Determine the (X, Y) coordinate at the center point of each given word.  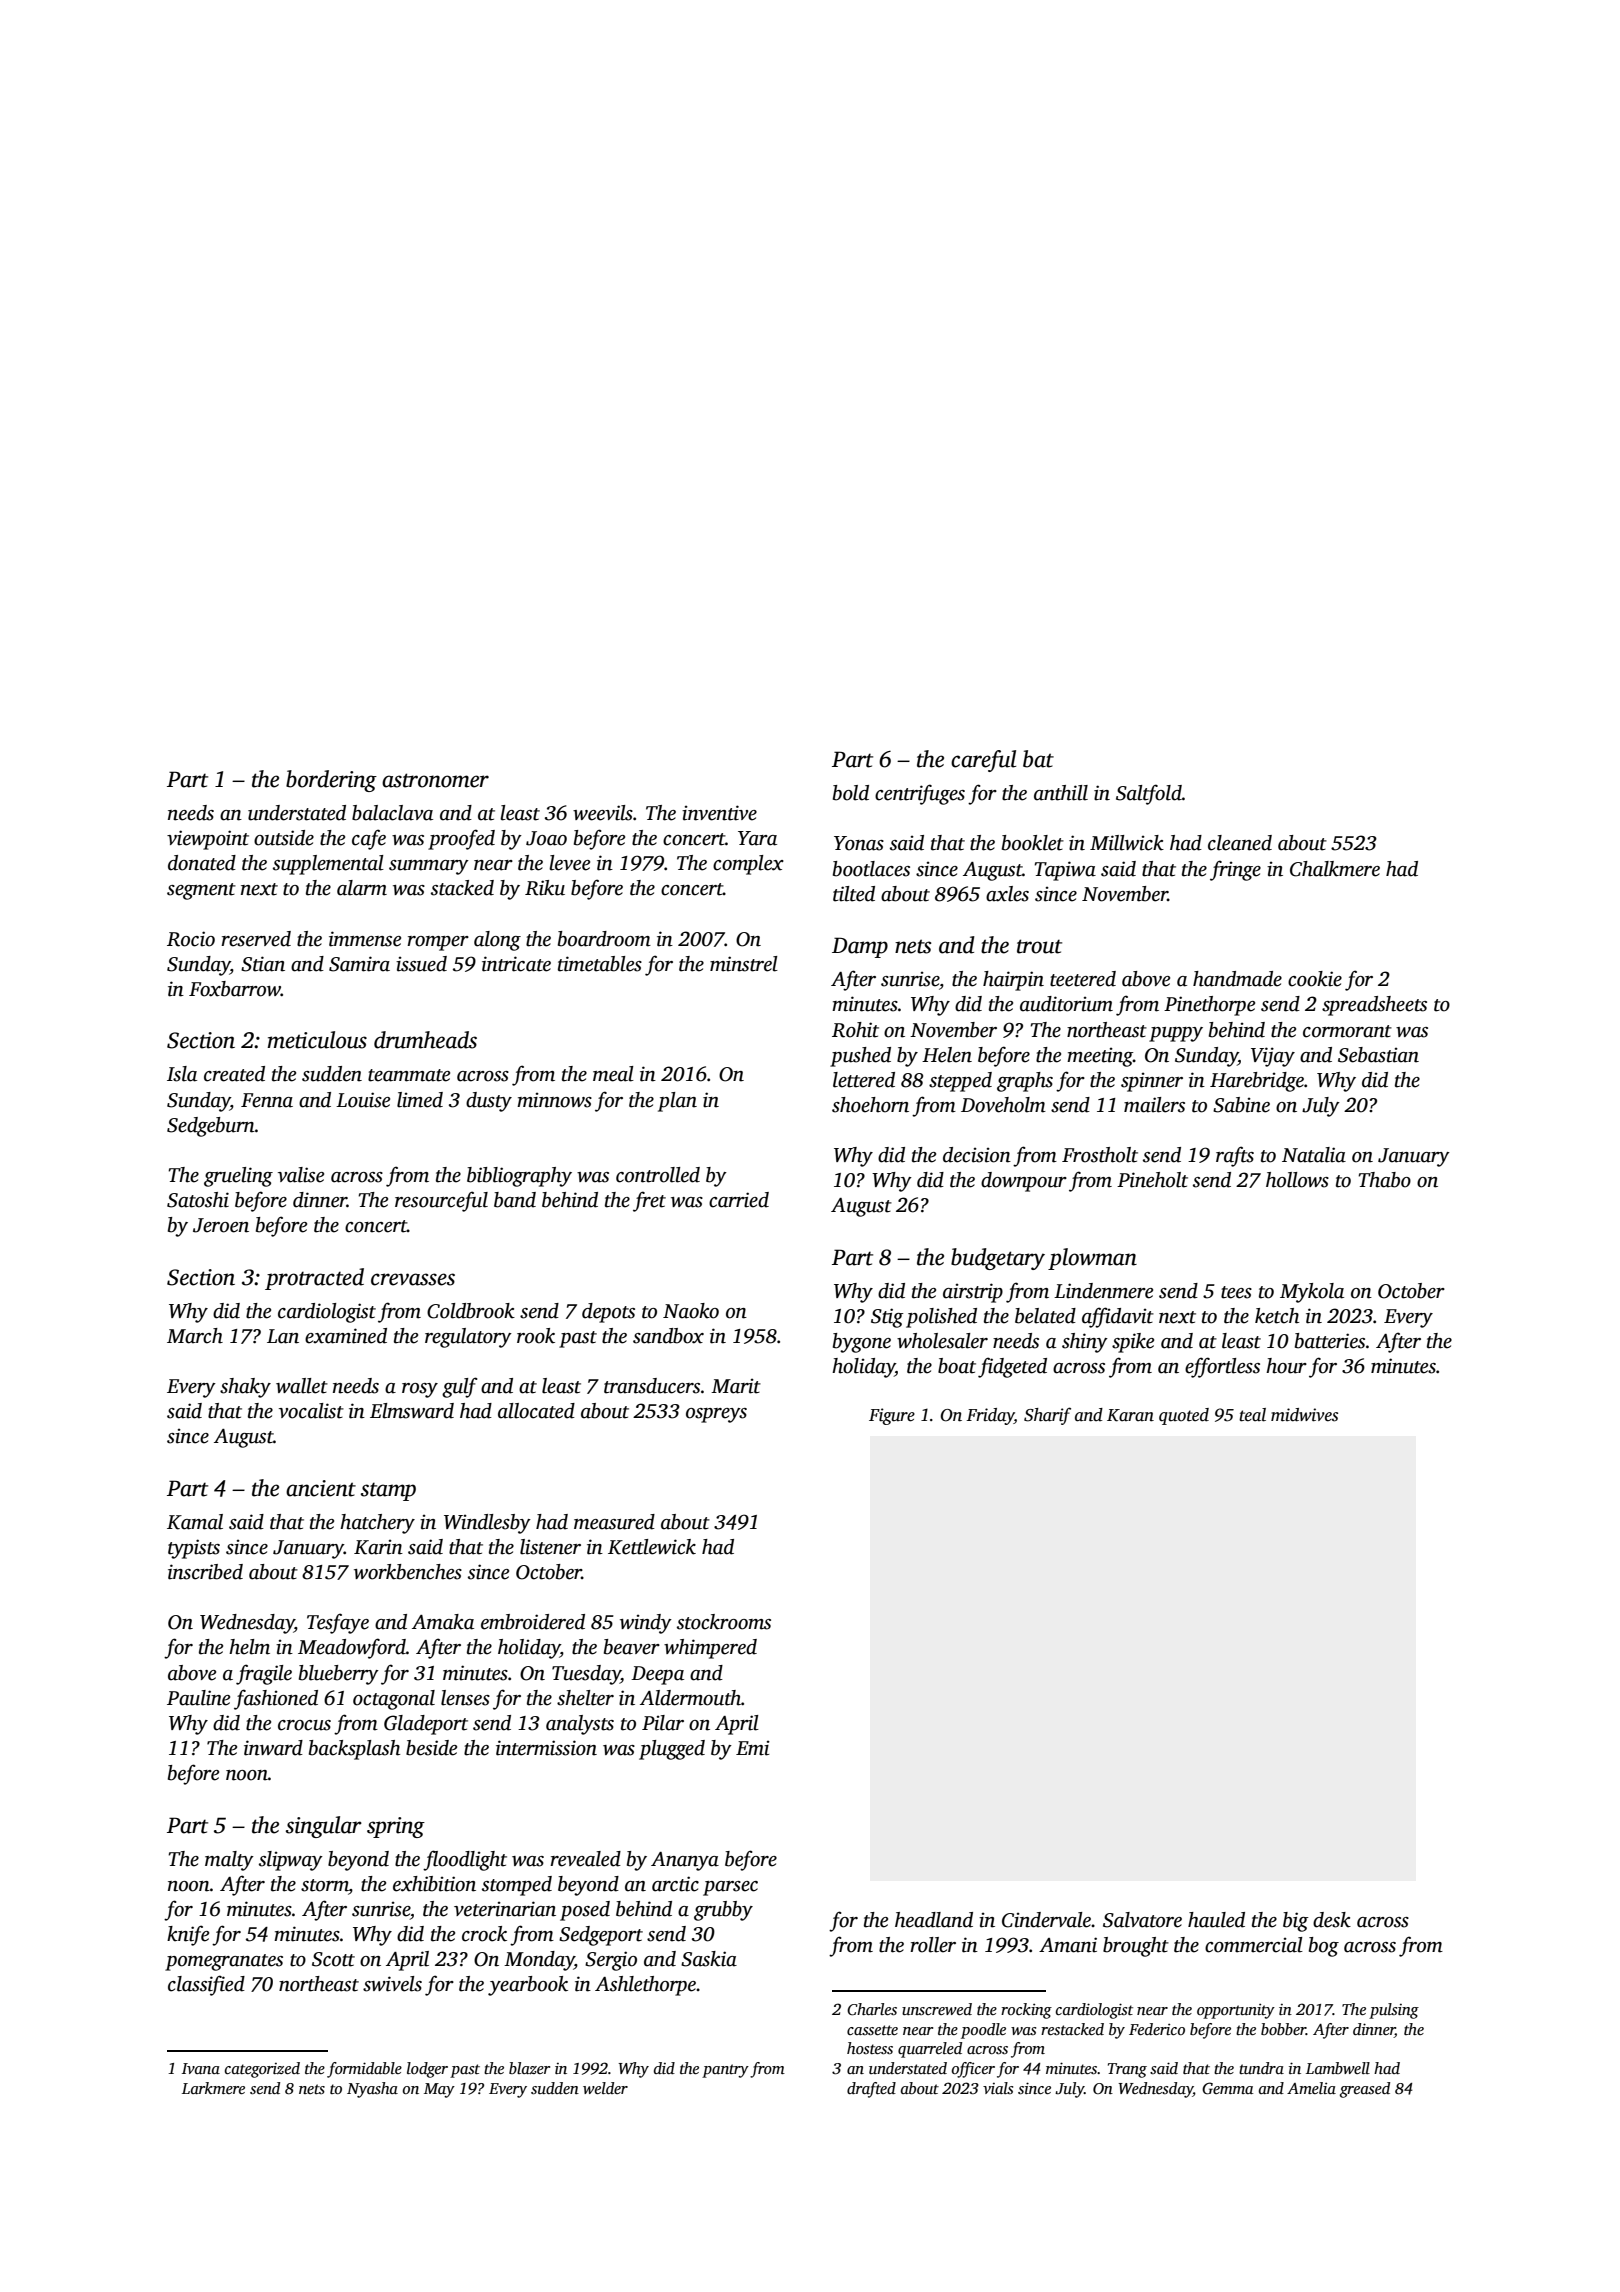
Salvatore (1142, 1920)
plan (677, 1102)
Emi (753, 1748)
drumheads (425, 1040)
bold (851, 793)
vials (998, 2088)
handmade (1237, 979)
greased (1365, 2090)
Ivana (201, 2068)
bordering (331, 781)
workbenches (408, 1572)
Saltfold (1149, 794)
